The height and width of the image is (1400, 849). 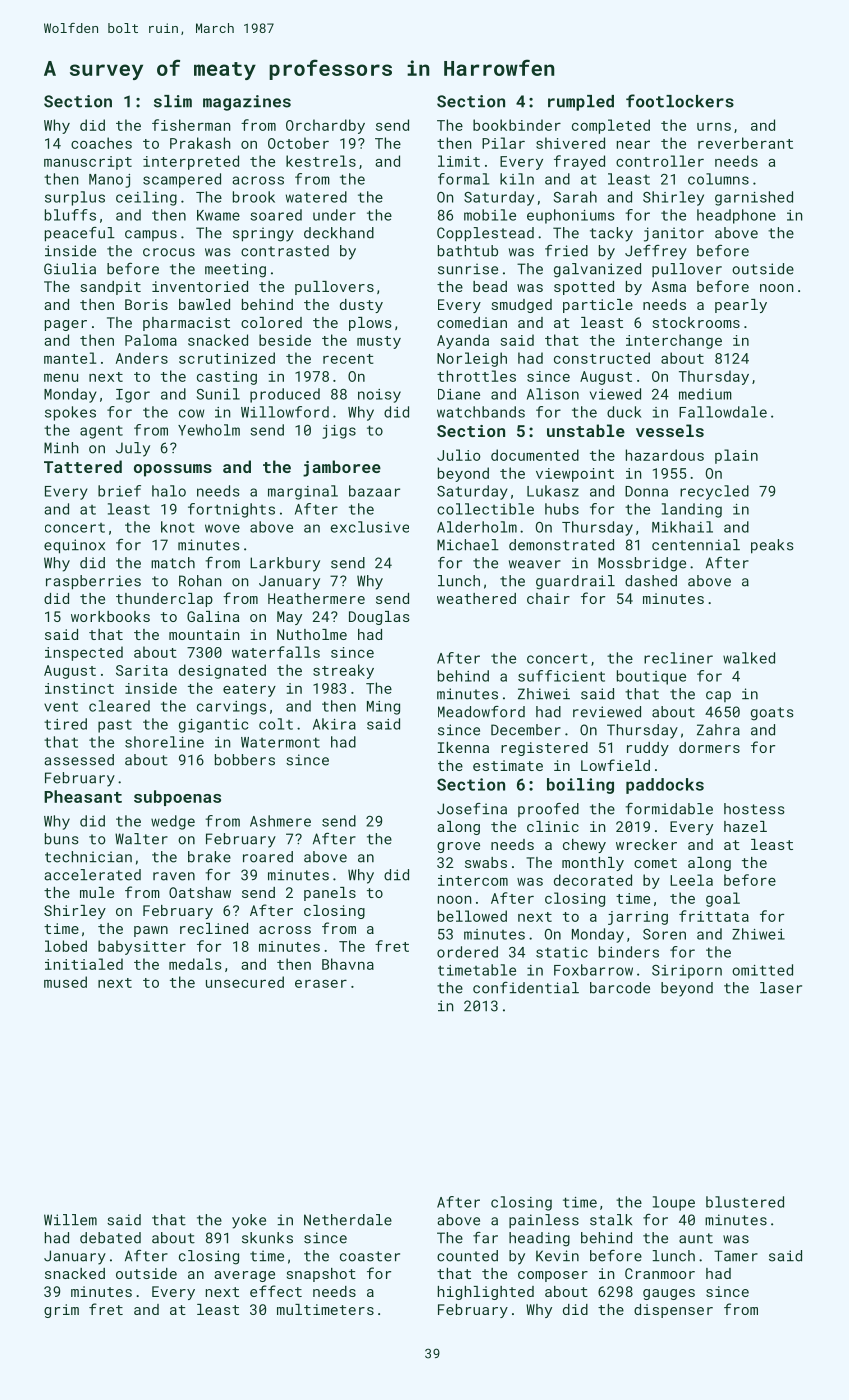 What do you see at coordinates (70, 358) in the image?
I see `mantel` at bounding box center [70, 358].
